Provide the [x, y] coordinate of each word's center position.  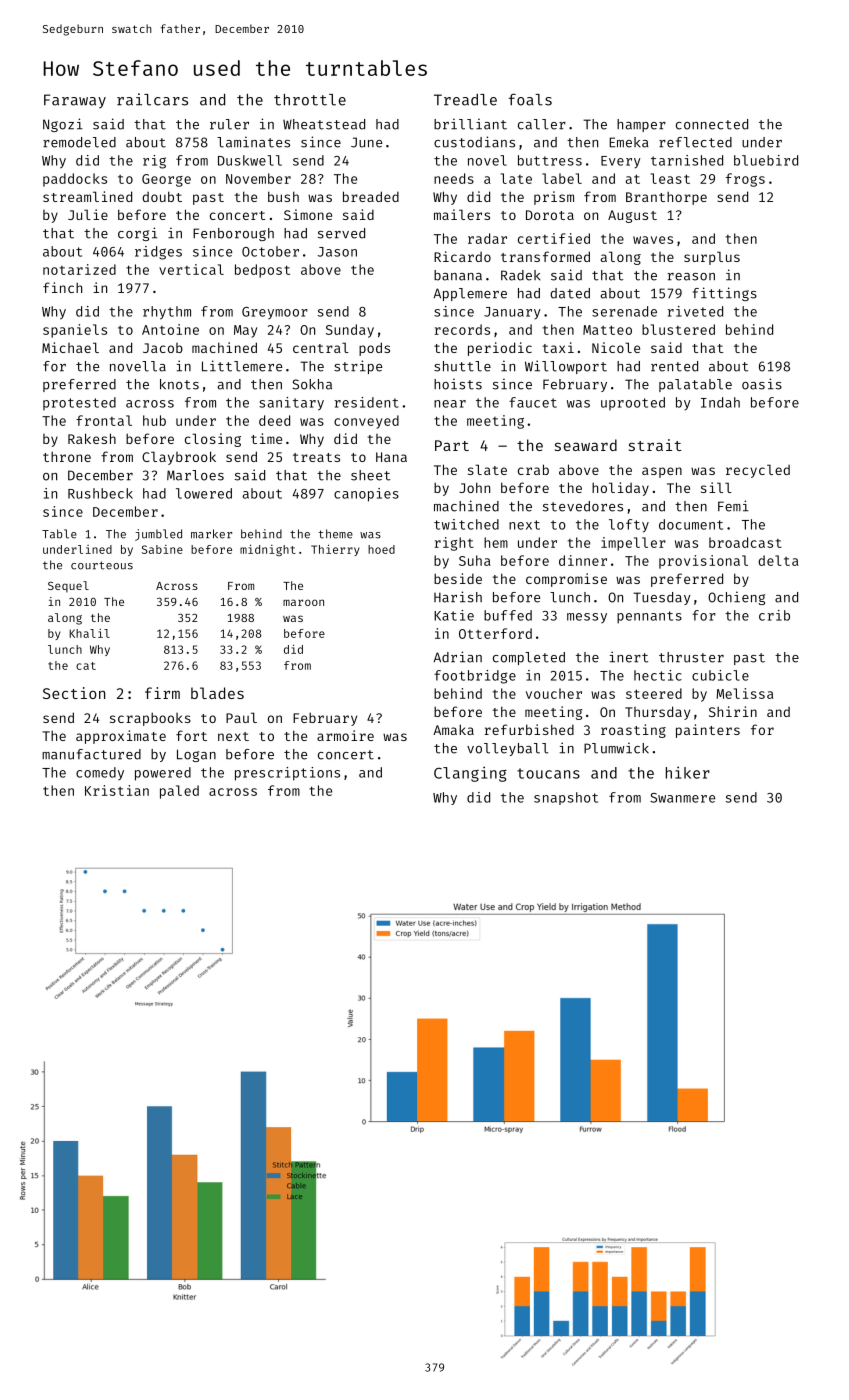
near [450, 404]
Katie [454, 615]
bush [283, 196]
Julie [88, 214]
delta [778, 560]
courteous [102, 565]
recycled [758, 471]
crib [774, 615]
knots [179, 384]
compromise [566, 580]
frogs [745, 180]
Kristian [117, 790]
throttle [310, 100]
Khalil [89, 633]
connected [712, 124]
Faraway [75, 101]
